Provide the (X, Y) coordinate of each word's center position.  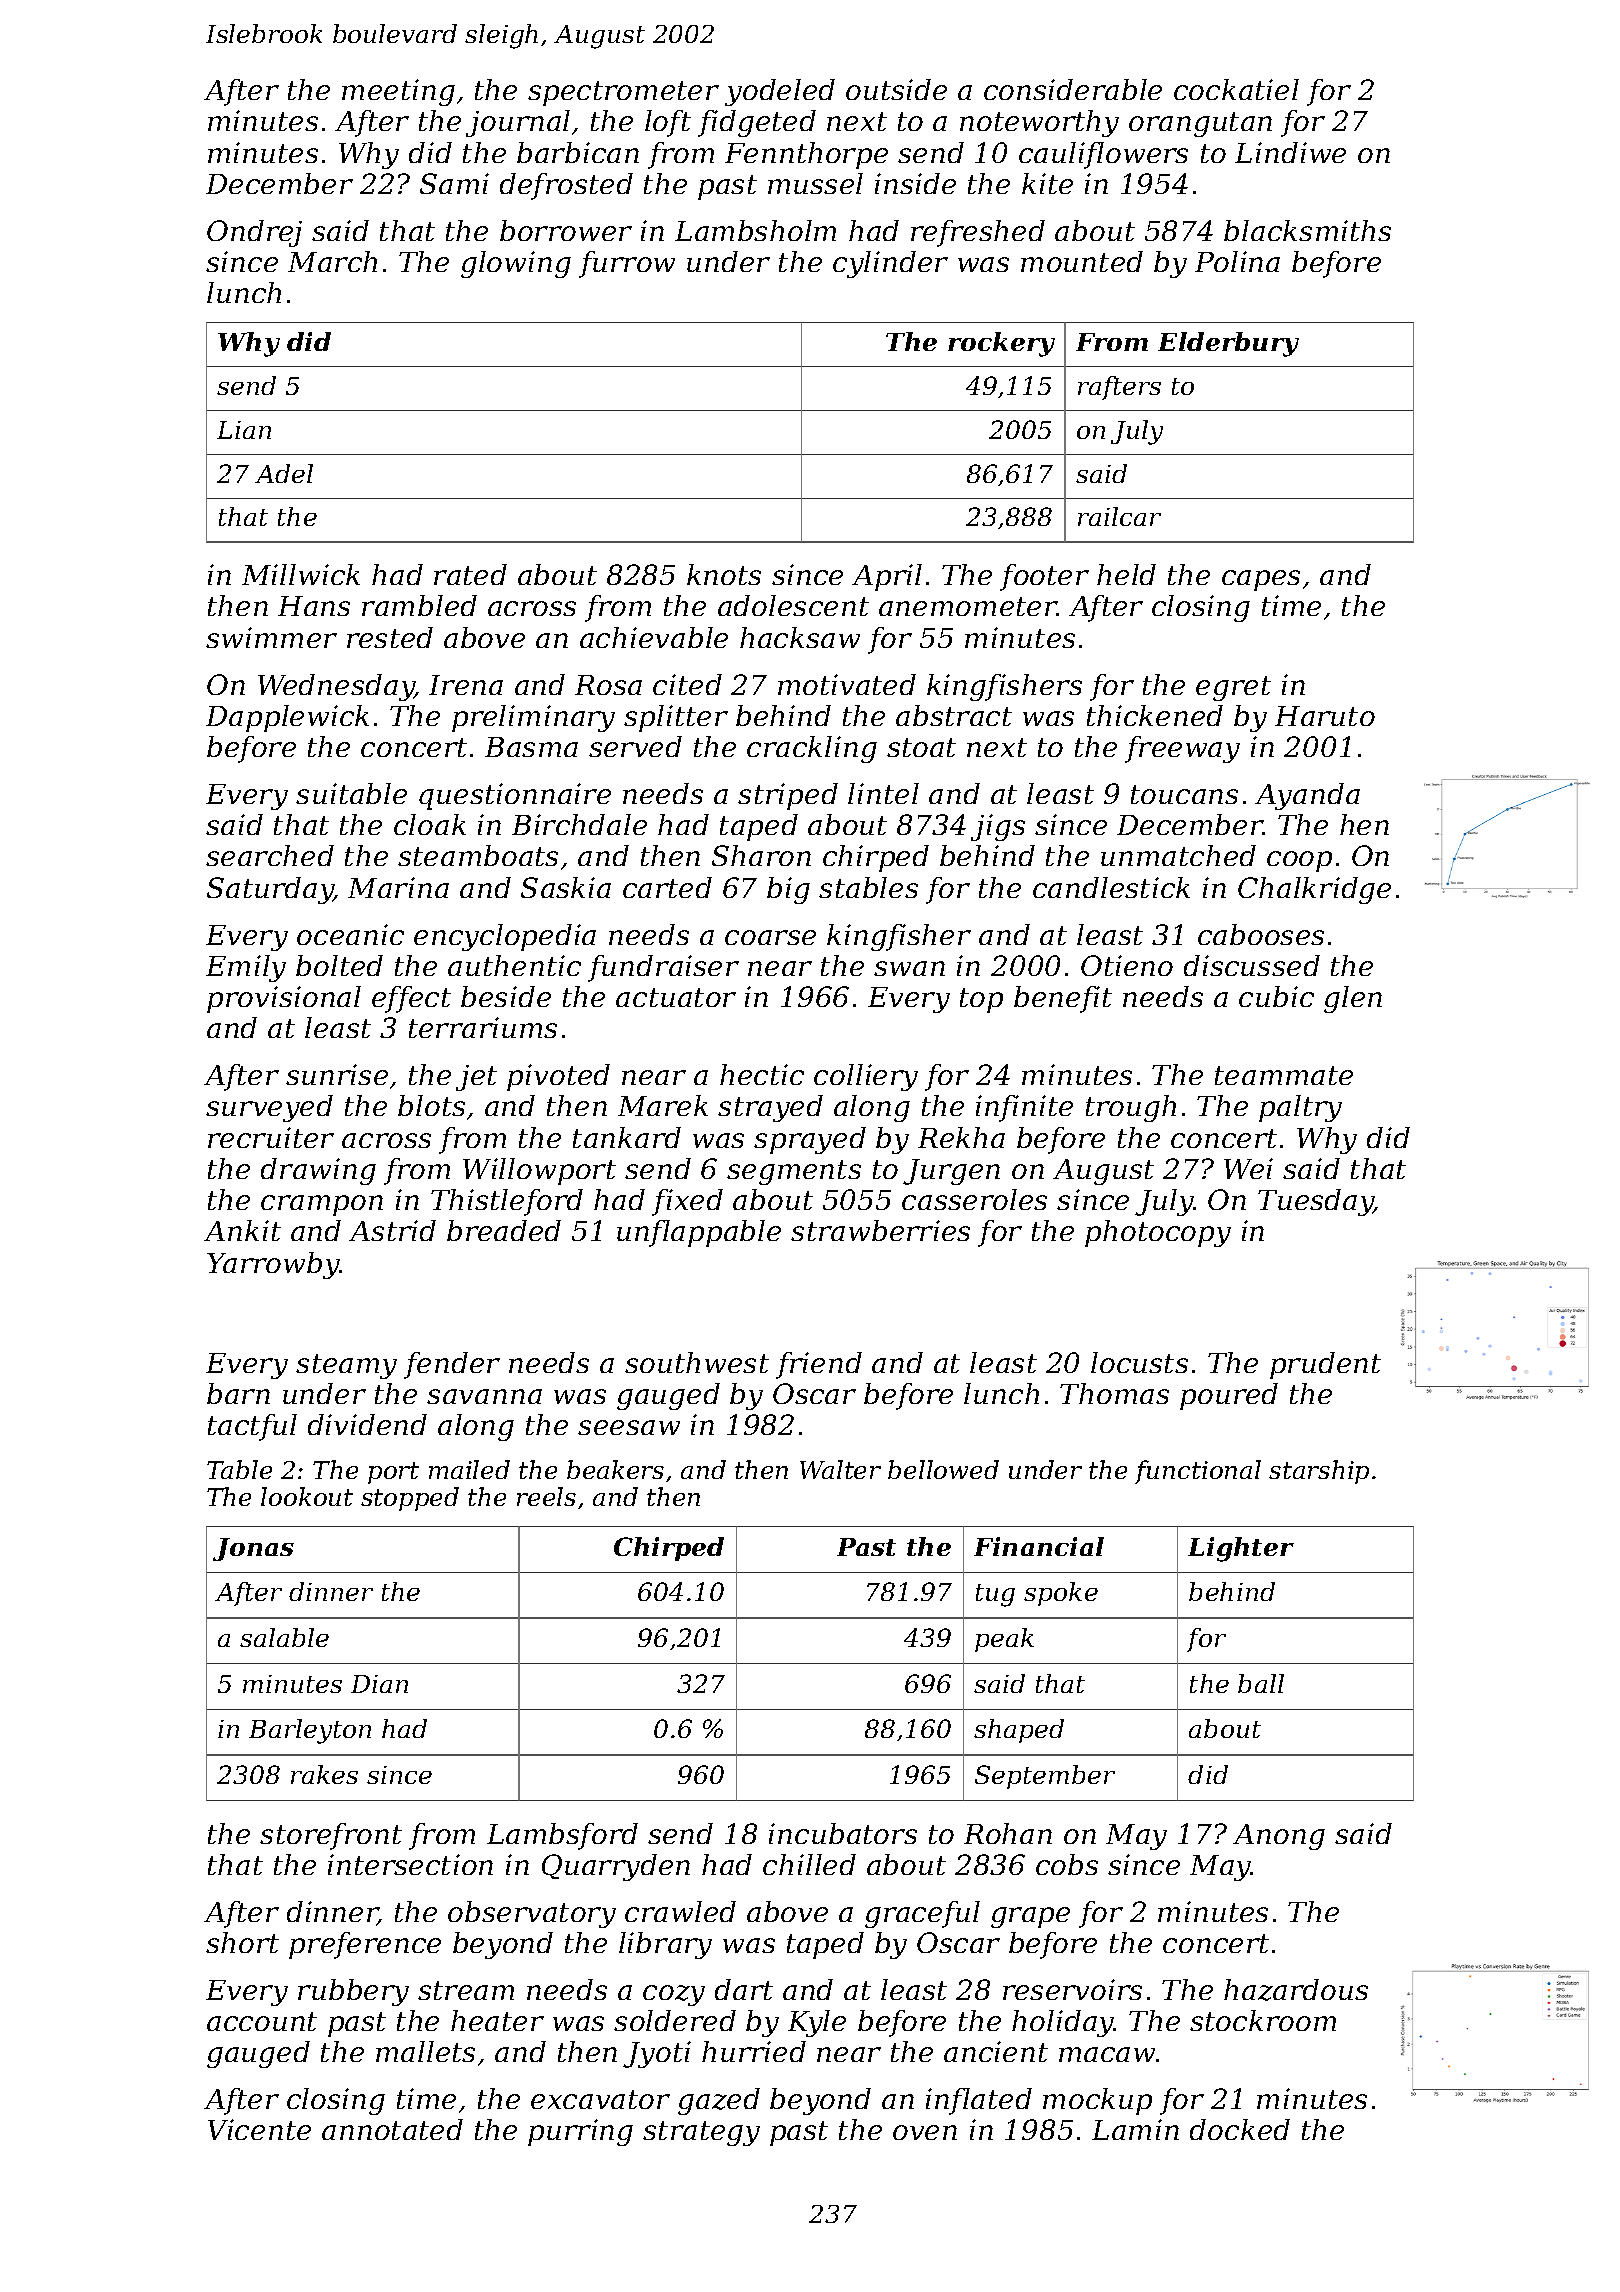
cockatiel (1236, 89)
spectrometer (623, 93)
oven (925, 2132)
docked (1240, 2129)
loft (668, 123)
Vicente (259, 2129)
